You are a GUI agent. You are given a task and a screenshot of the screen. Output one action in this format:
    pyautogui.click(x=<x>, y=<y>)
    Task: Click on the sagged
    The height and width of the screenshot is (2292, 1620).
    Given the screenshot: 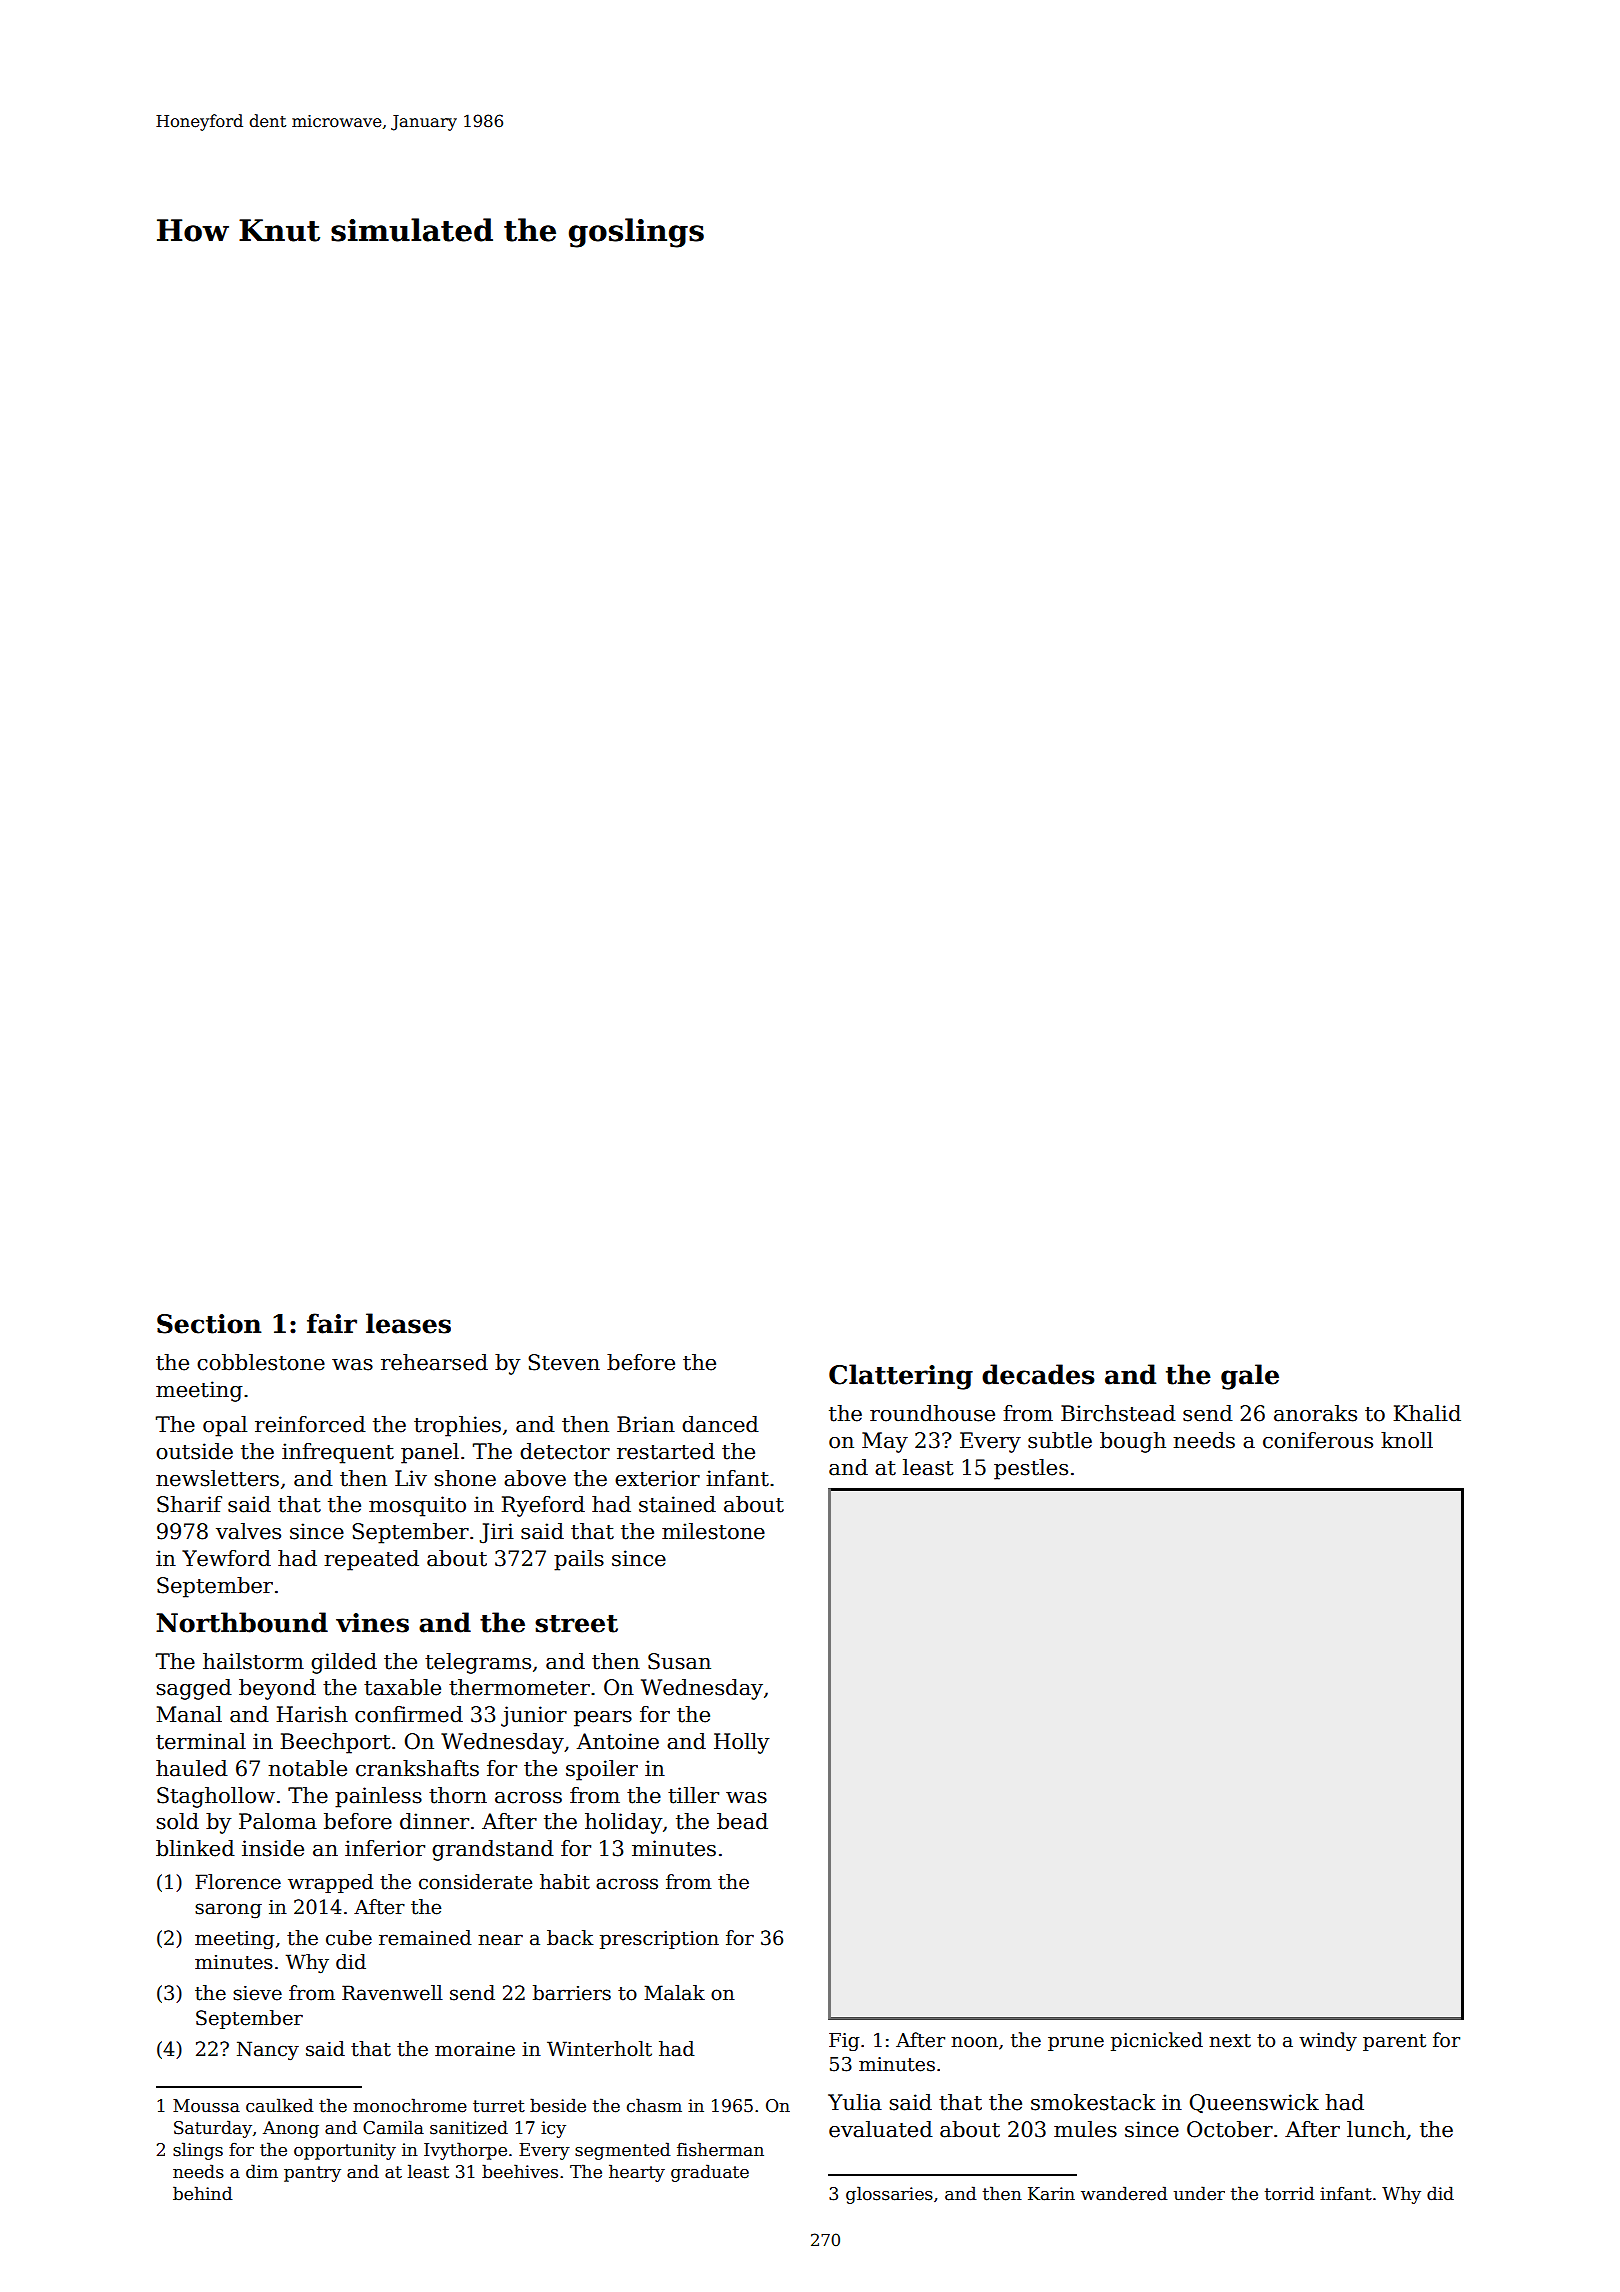 What is the action you would take?
    pyautogui.click(x=194, y=1689)
